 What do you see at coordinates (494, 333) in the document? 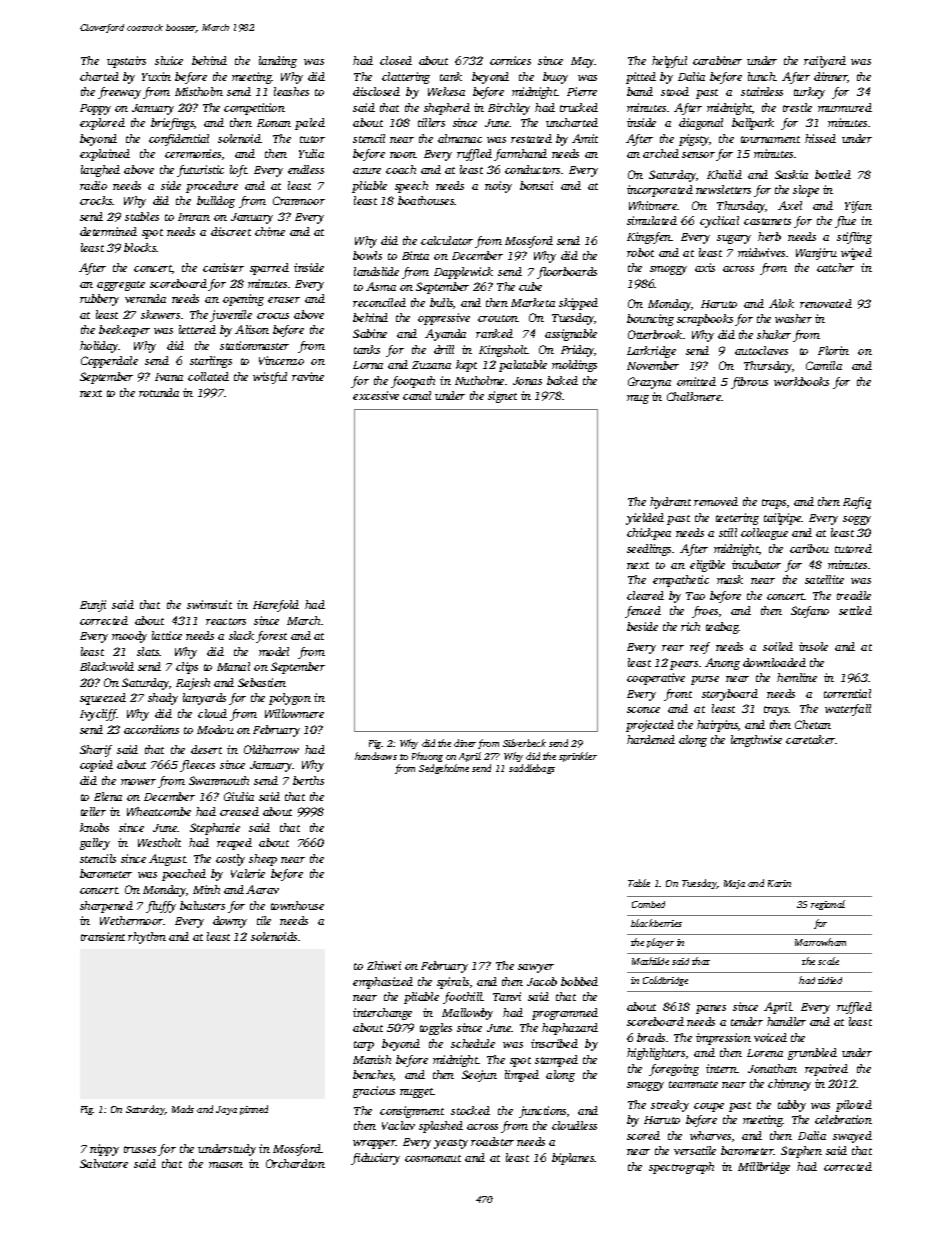
I see `ranked` at bounding box center [494, 333].
